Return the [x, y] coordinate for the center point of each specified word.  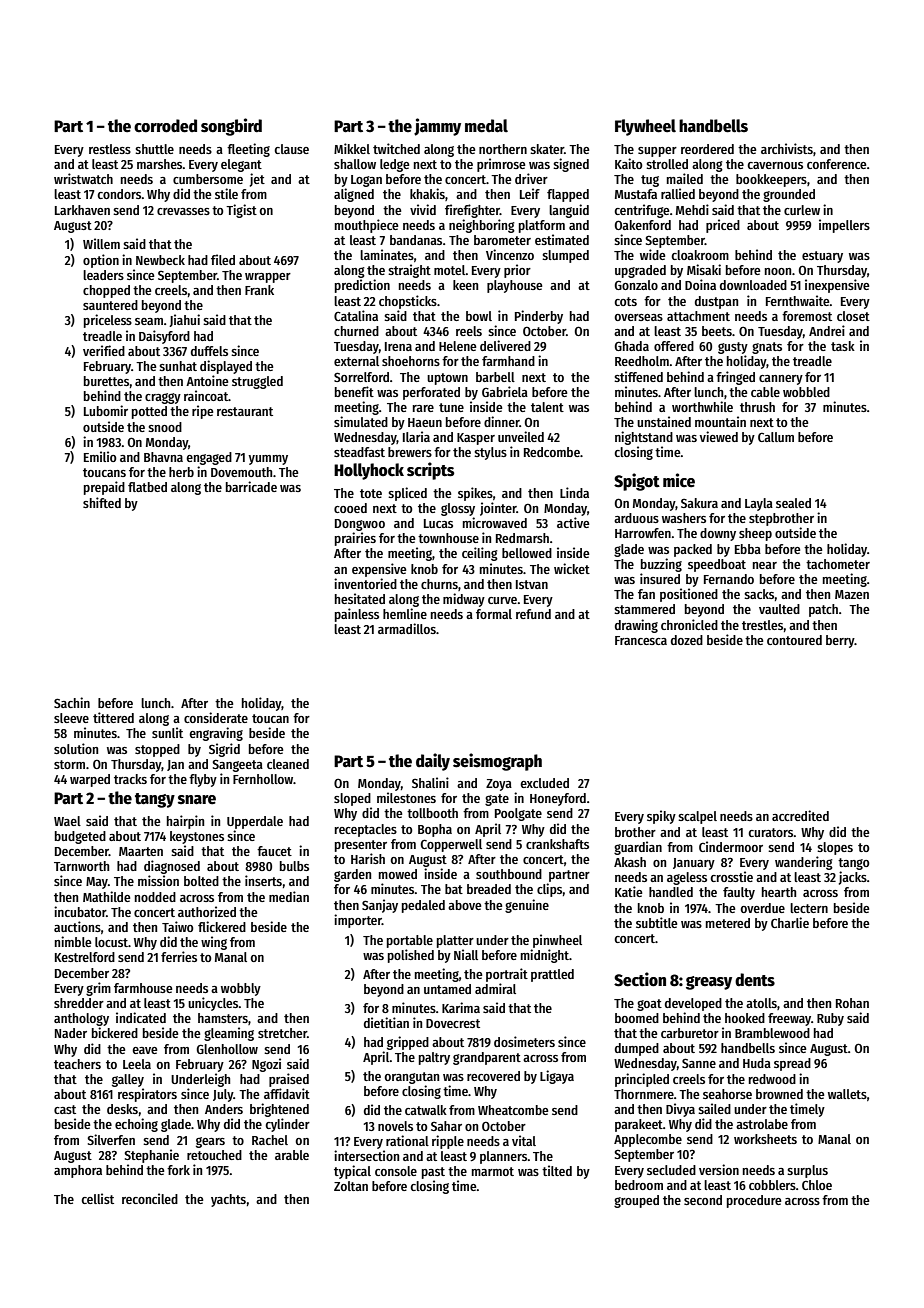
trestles [763, 625]
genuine [527, 906]
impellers [844, 226]
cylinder [287, 1125]
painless [357, 615]
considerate [216, 717]
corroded [165, 126]
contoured [794, 640]
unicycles [213, 1004]
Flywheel [645, 127]
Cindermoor [731, 846]
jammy [437, 127]
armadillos [407, 628]
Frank [259, 290]
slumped [565, 256]
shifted [102, 502]
